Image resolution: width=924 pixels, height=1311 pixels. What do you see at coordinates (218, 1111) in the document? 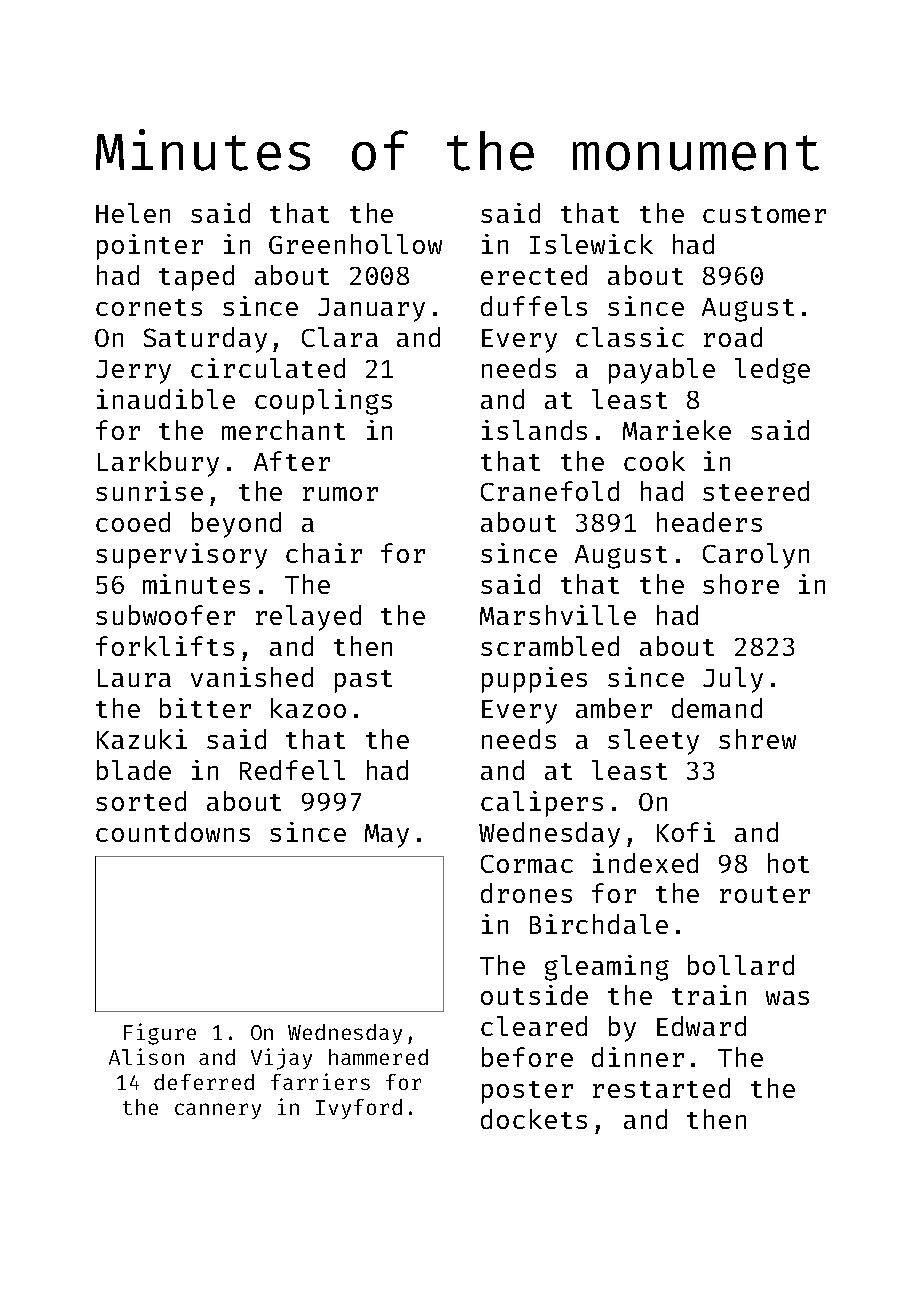
I see `cannery` at bounding box center [218, 1111].
